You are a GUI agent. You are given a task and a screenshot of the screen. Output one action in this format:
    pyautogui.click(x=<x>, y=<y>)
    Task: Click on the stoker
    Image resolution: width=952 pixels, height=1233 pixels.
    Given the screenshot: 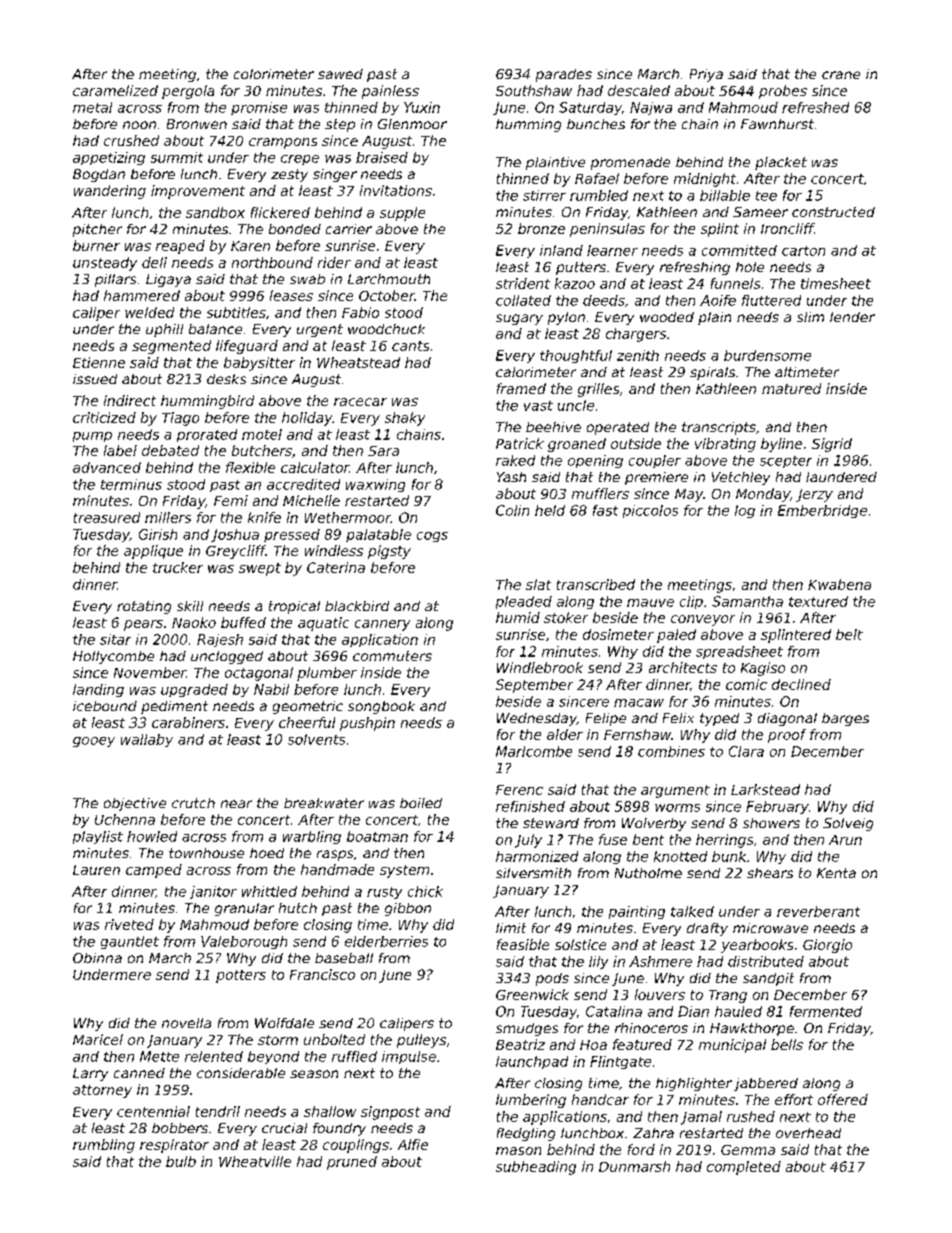 What is the action you would take?
    pyautogui.click(x=566, y=617)
